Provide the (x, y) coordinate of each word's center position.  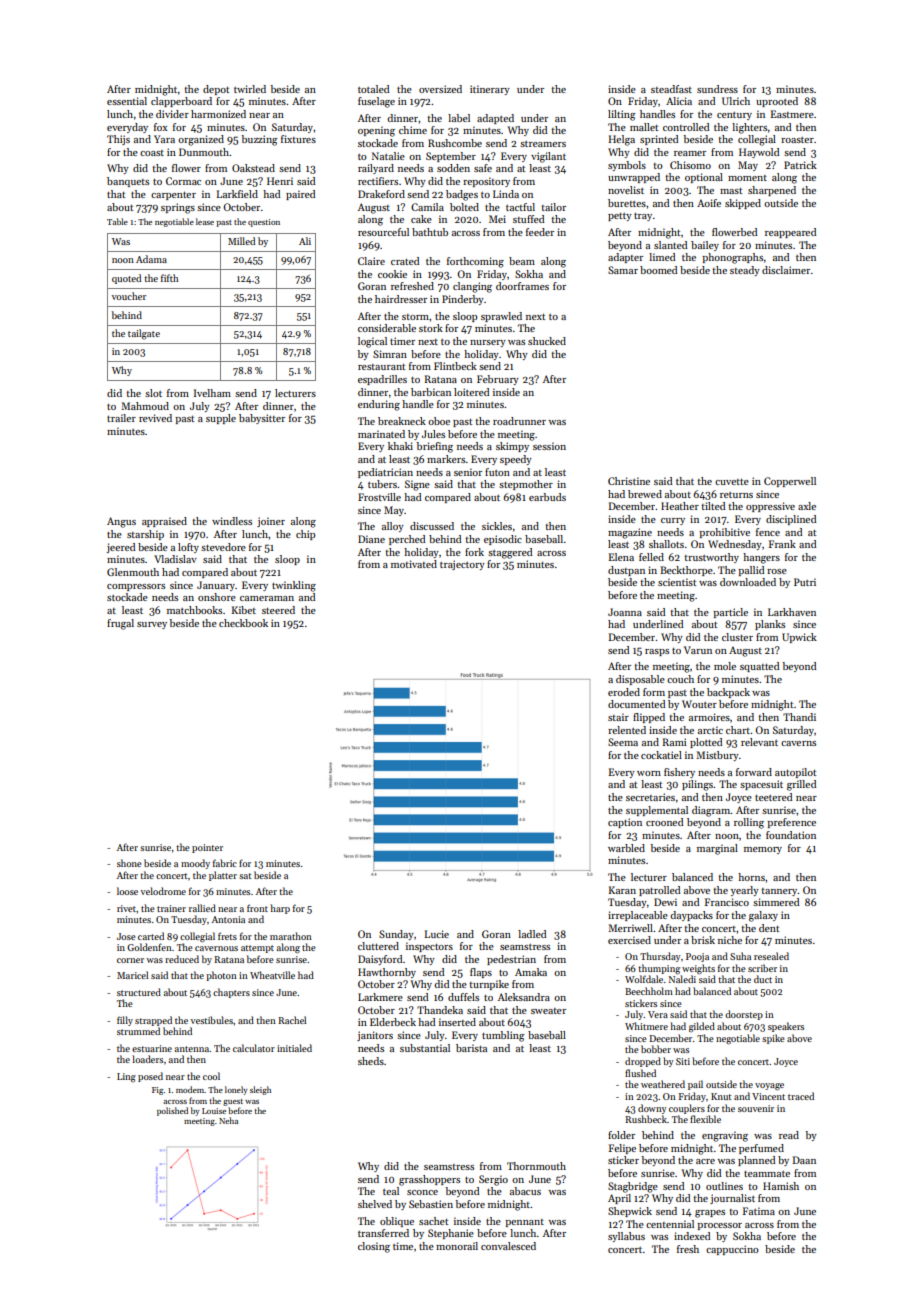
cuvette (732, 482)
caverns (798, 743)
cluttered (378, 946)
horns (751, 877)
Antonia (228, 919)
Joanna (625, 612)
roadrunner (519, 421)
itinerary (490, 90)
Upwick (799, 638)
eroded (624, 692)
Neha (228, 1120)
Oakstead (253, 168)
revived (155, 418)
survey (152, 625)
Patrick (800, 165)
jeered (121, 548)
